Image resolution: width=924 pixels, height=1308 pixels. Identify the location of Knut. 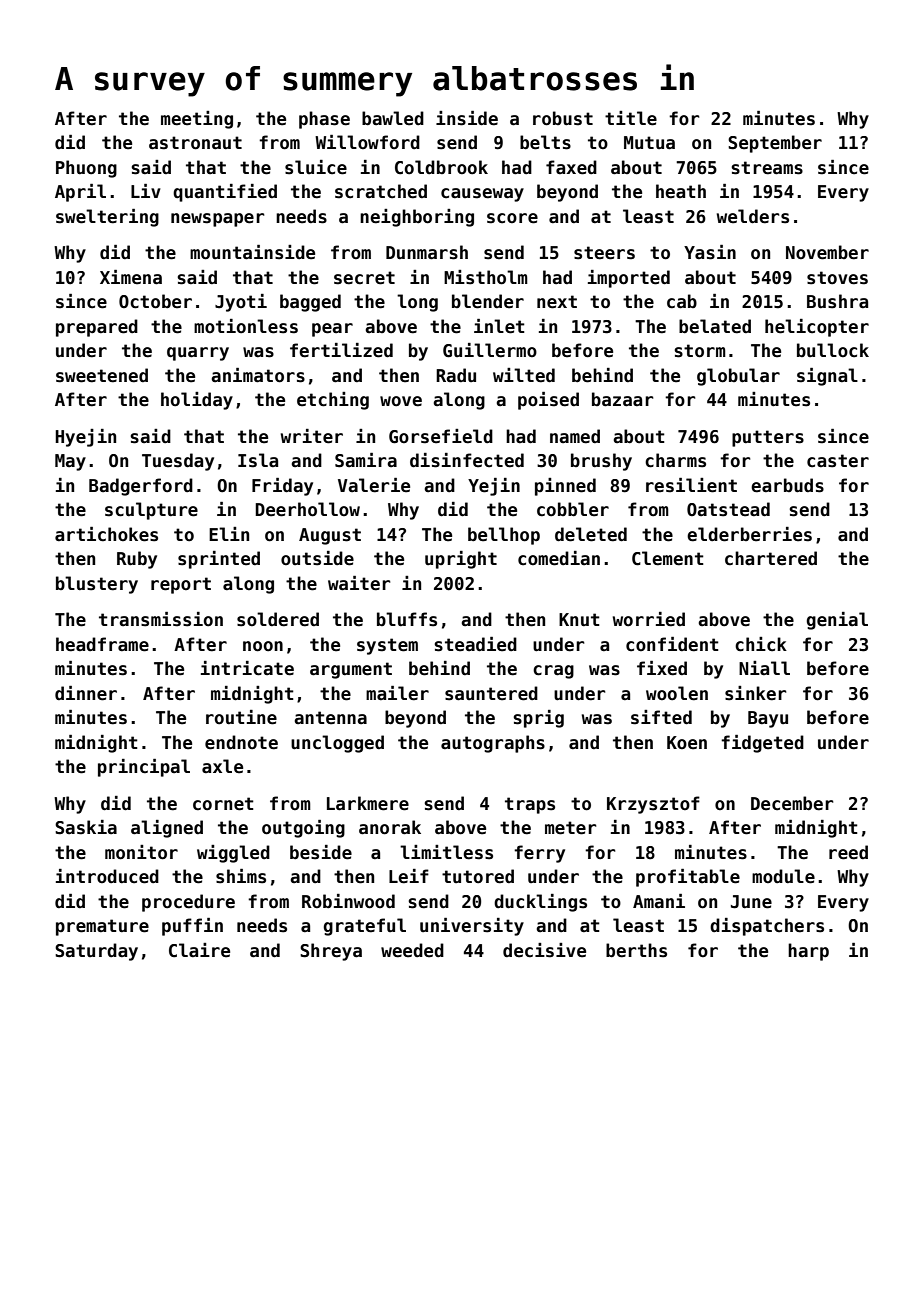
(579, 619).
